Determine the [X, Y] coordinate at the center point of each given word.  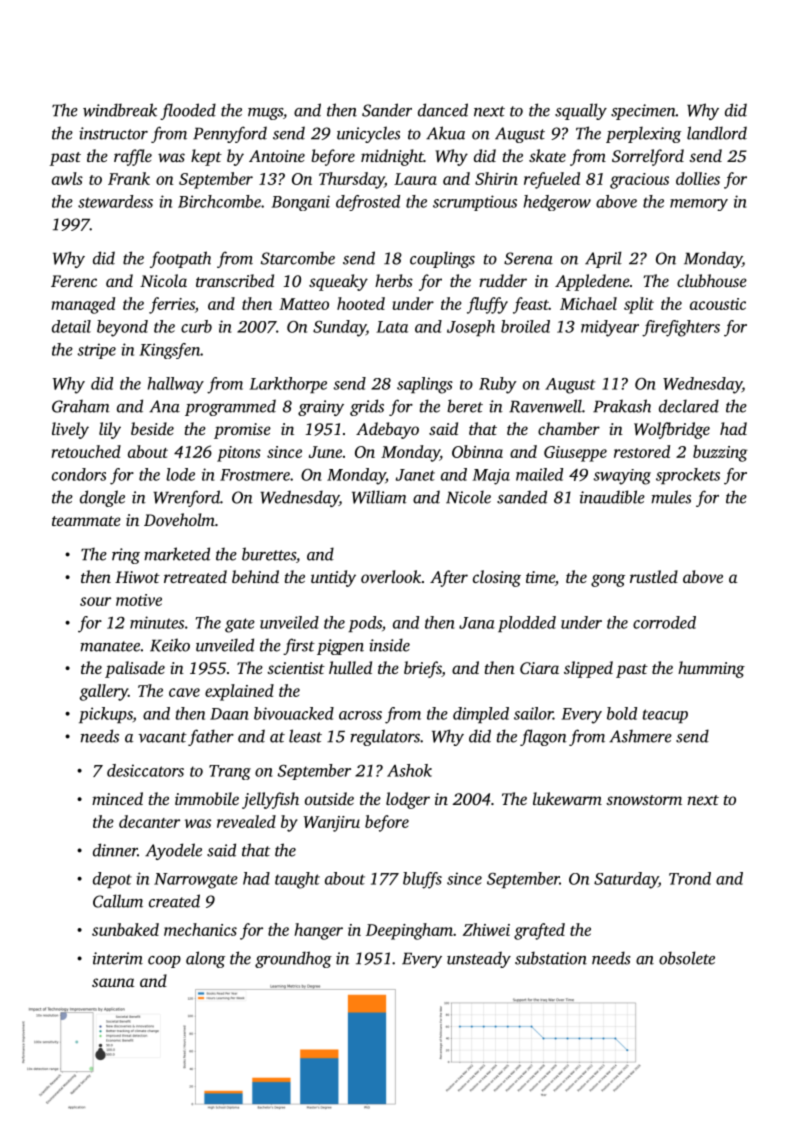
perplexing [643, 134]
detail [71, 326]
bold [622, 713]
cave [184, 692]
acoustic [718, 304]
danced [443, 110]
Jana [477, 623]
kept [206, 157]
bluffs [422, 880]
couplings [442, 259]
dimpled [481, 715]
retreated [195, 576]
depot [112, 880]
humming [711, 669]
